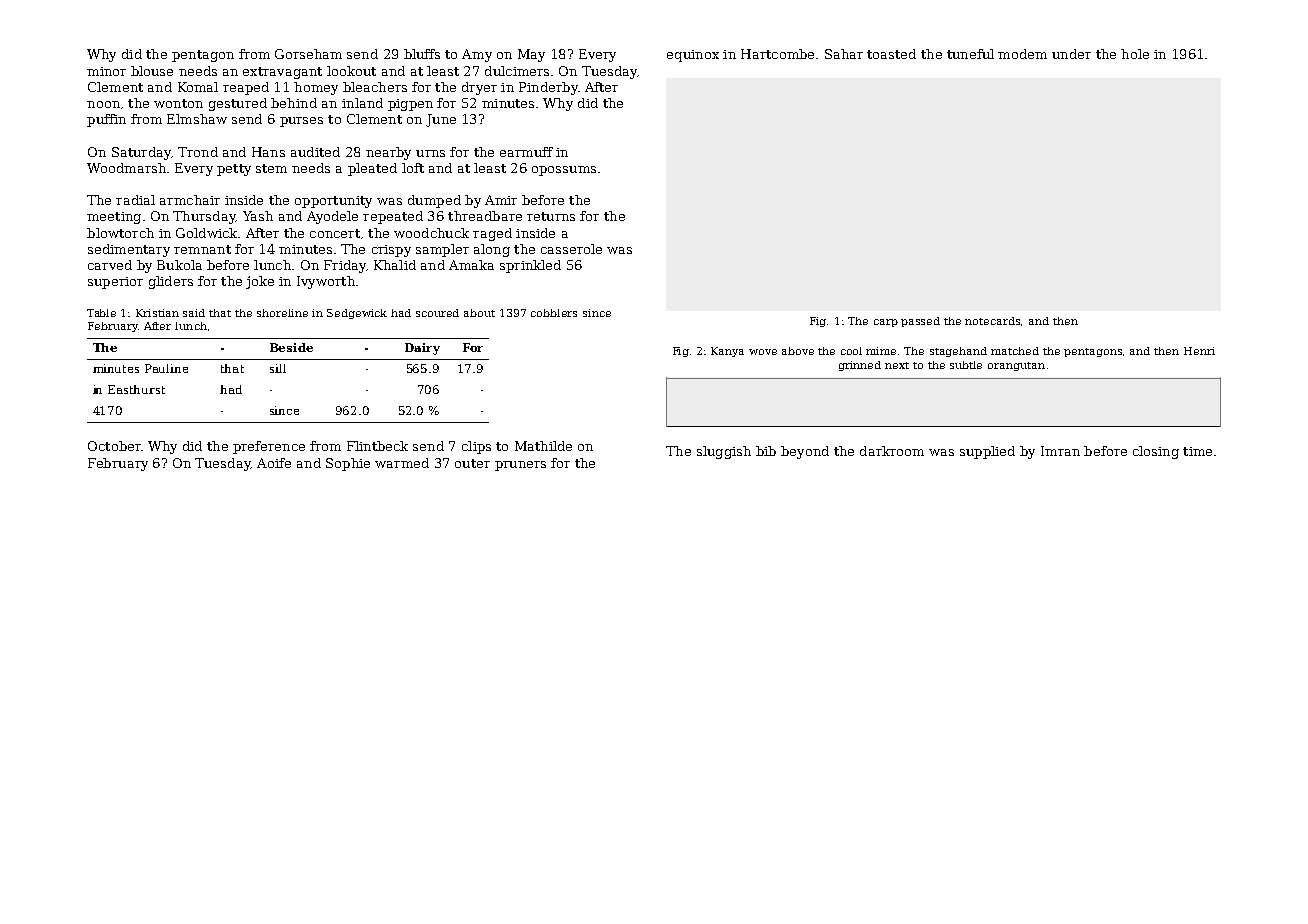 The width and height of the screenshot is (1308, 924). What do you see at coordinates (860, 366) in the screenshot?
I see `grinned` at bounding box center [860, 366].
